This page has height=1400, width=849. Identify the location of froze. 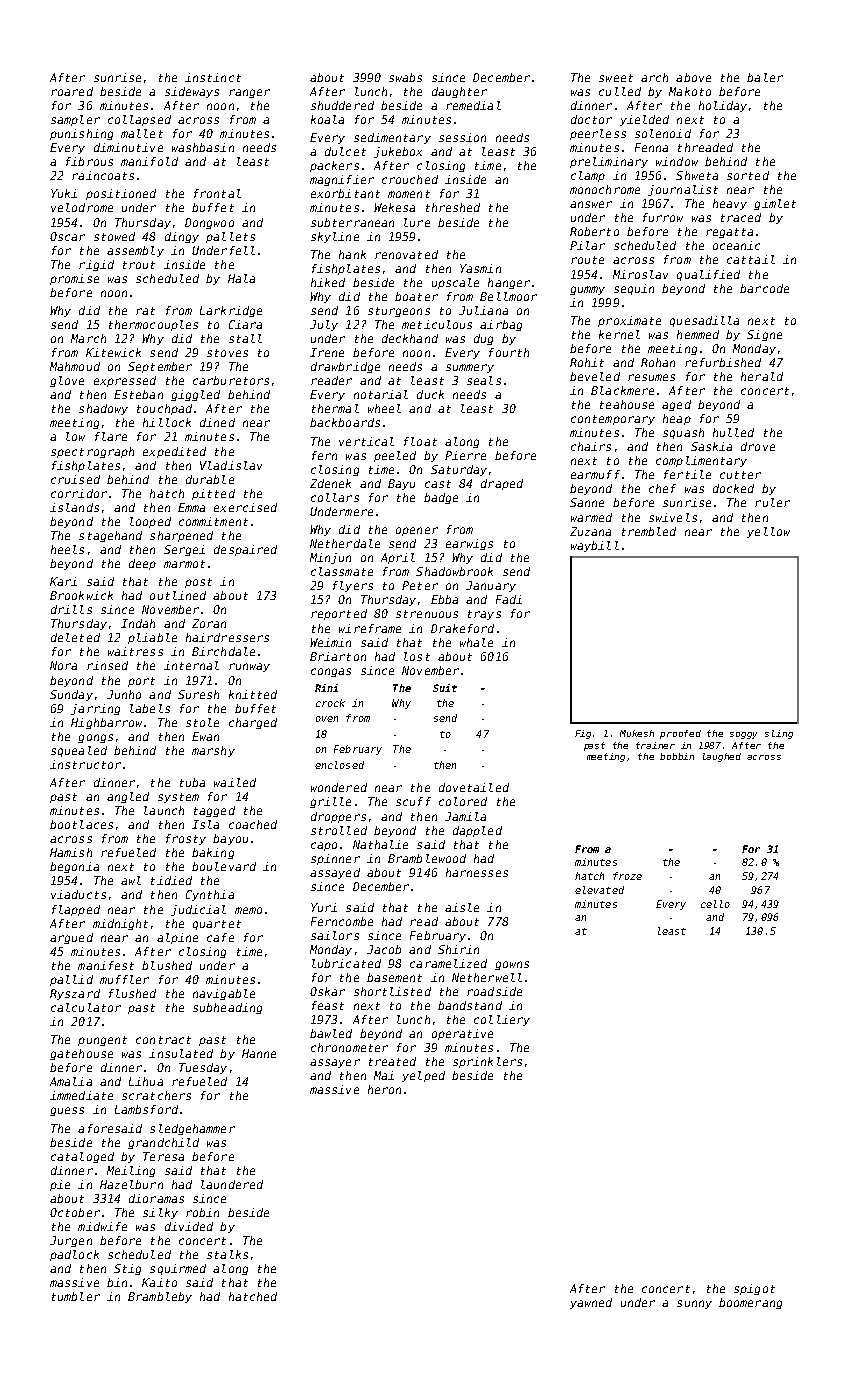
(627, 876).
